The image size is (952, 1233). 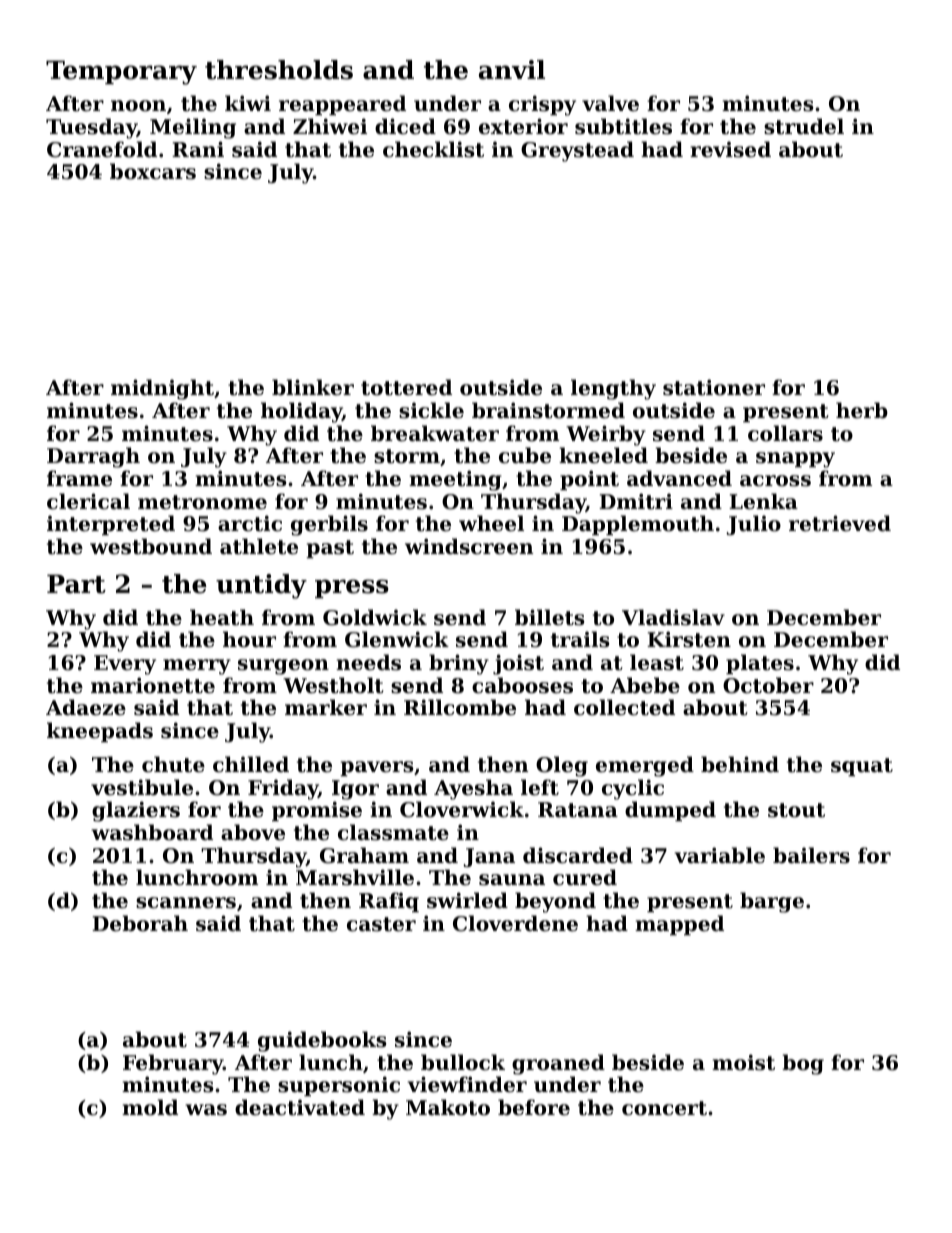 I want to click on exterior, so click(x=523, y=126).
